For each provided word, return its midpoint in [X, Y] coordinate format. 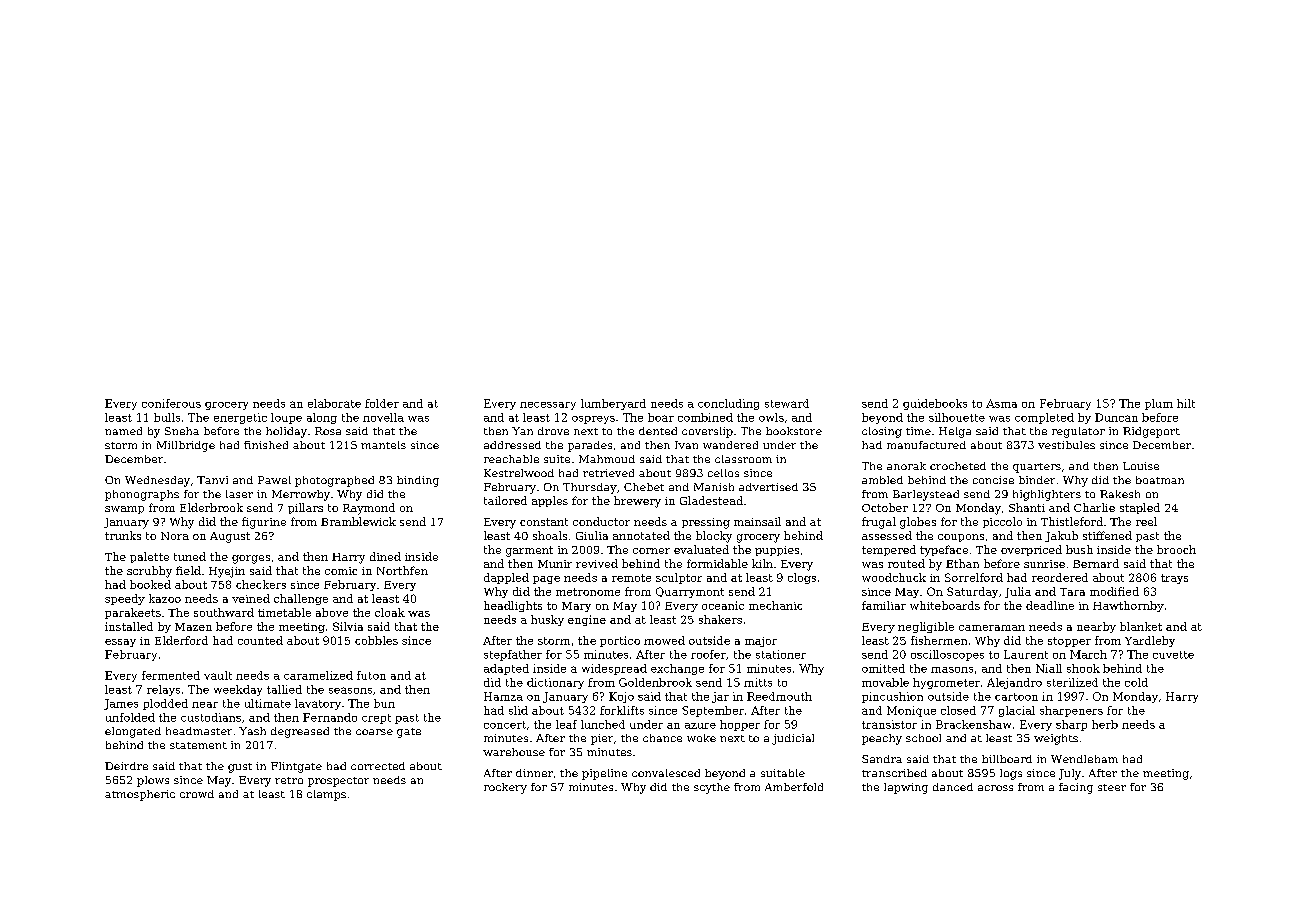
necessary [548, 406]
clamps [326, 795]
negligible [926, 627]
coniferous [171, 403]
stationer [781, 654]
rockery [505, 788]
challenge [301, 599]
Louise [1141, 466]
